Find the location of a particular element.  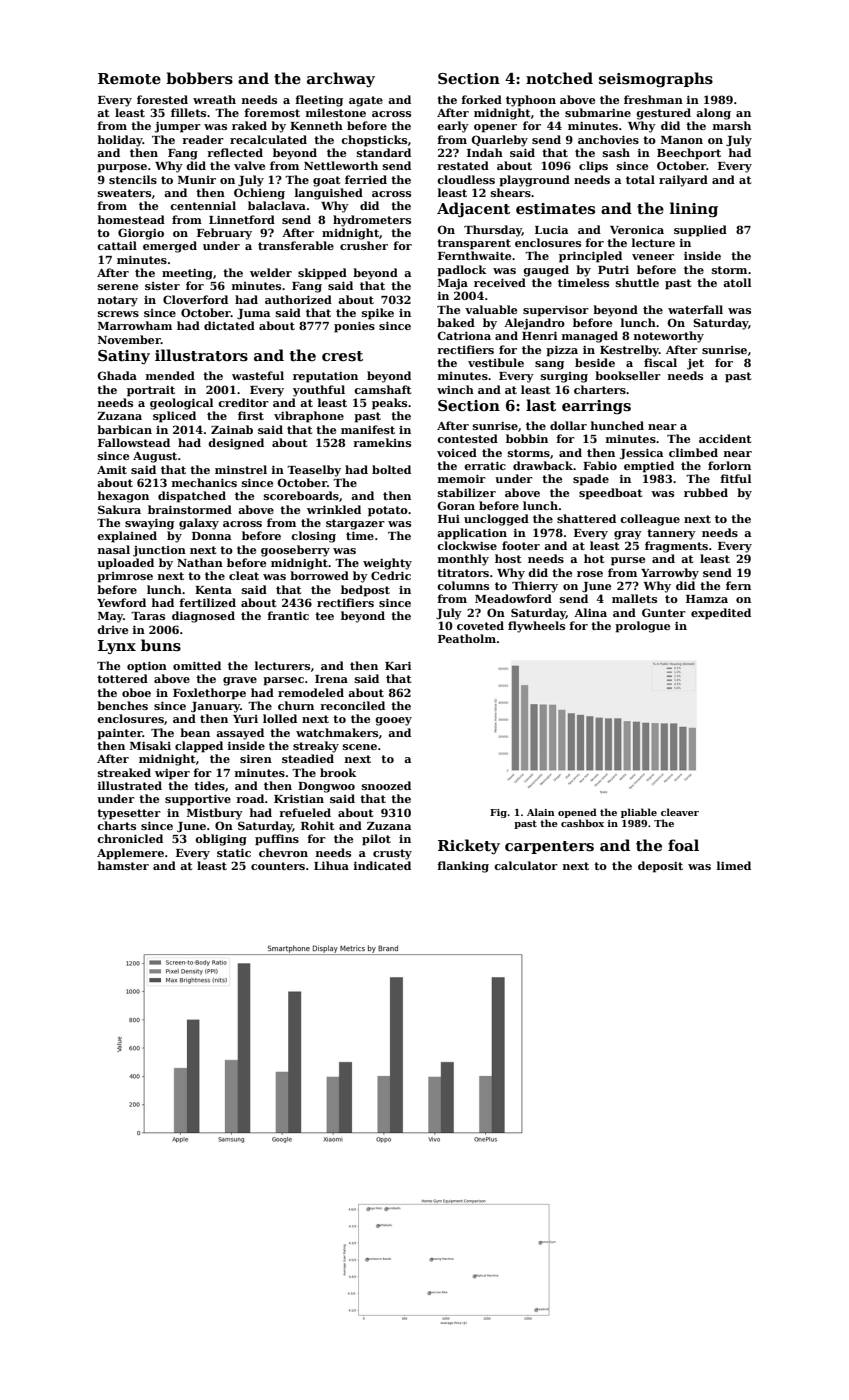

railyard is located at coordinates (683, 181).
